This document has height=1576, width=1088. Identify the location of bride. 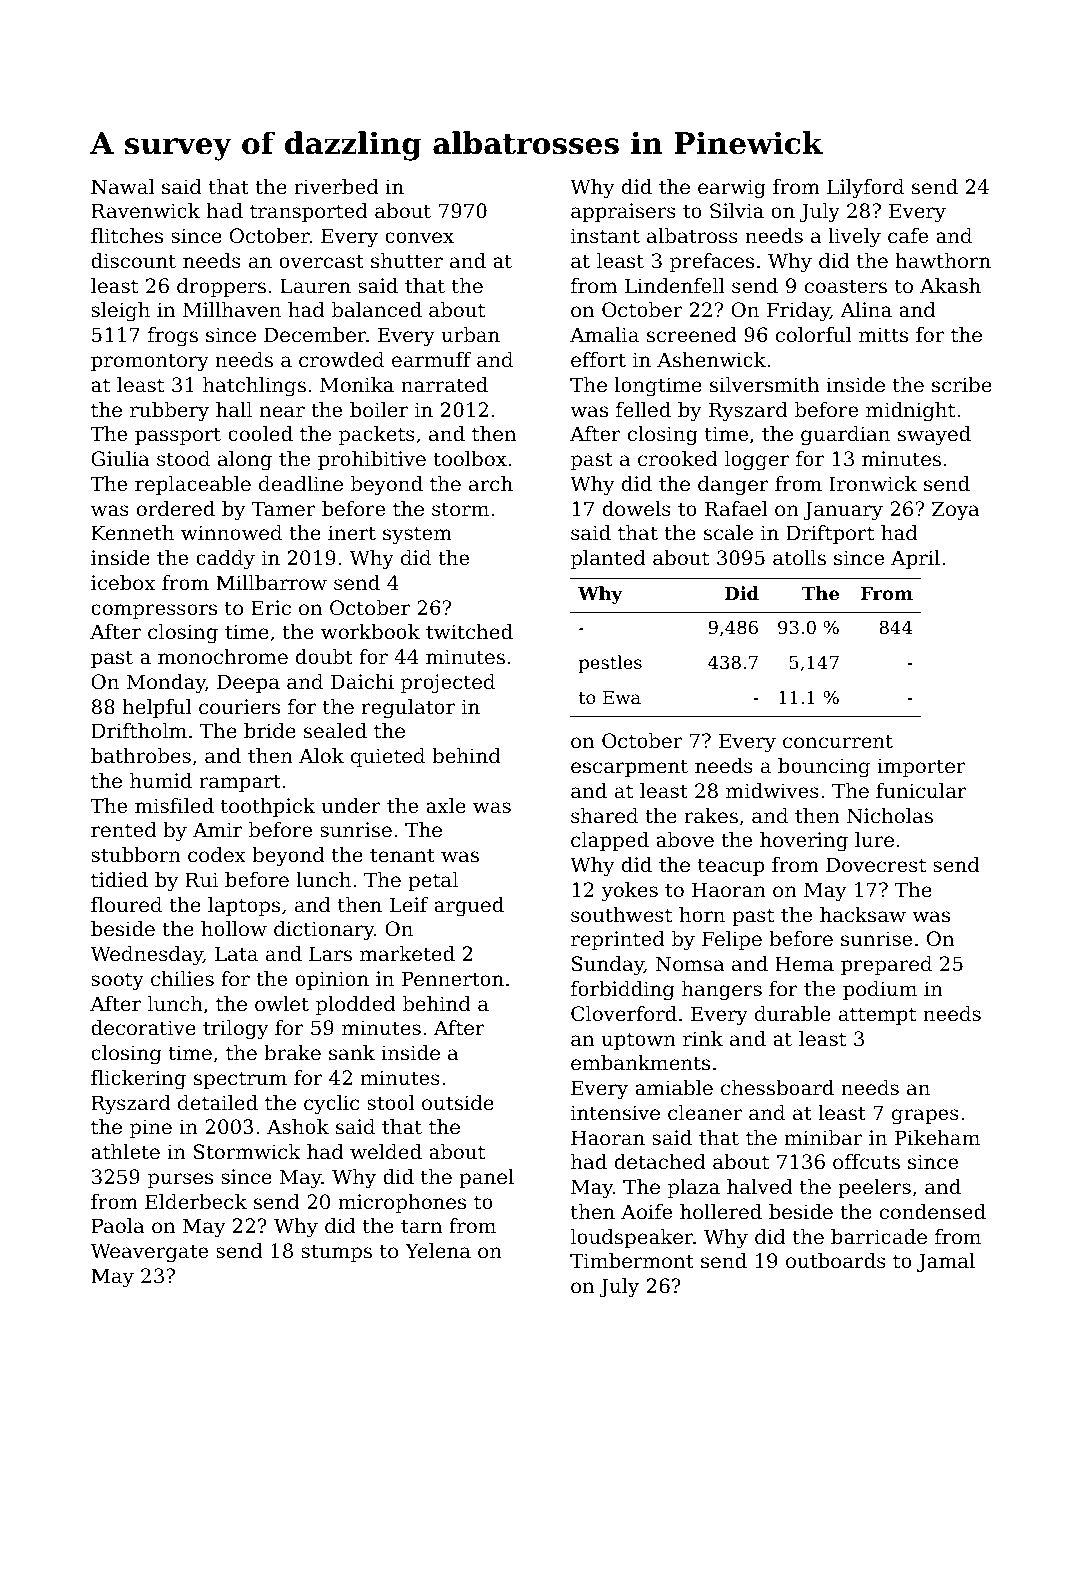
(270, 731).
